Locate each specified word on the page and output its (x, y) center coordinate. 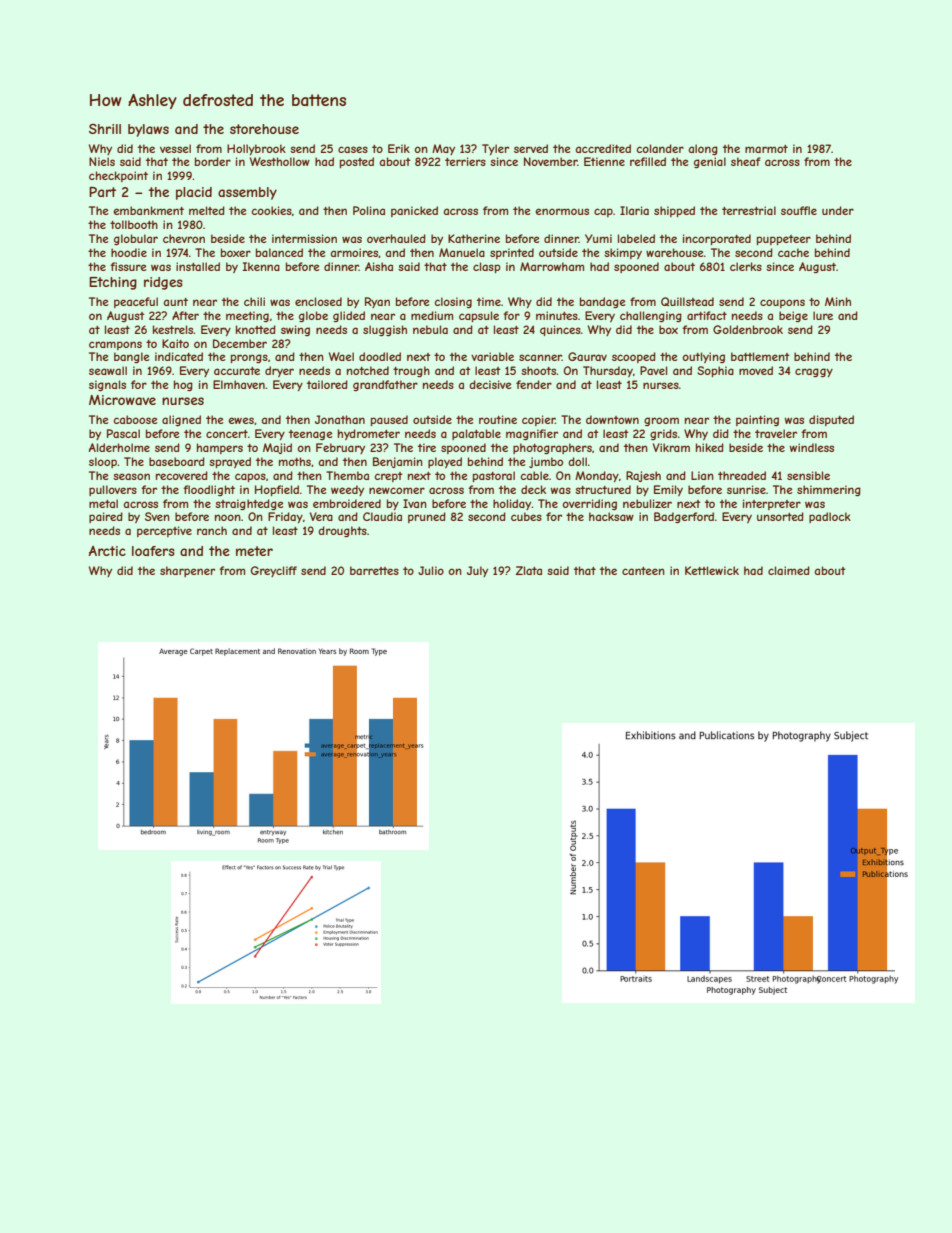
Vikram (671, 447)
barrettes (374, 570)
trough (411, 371)
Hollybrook (256, 149)
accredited (603, 148)
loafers (153, 551)
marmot (766, 149)
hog (183, 385)
